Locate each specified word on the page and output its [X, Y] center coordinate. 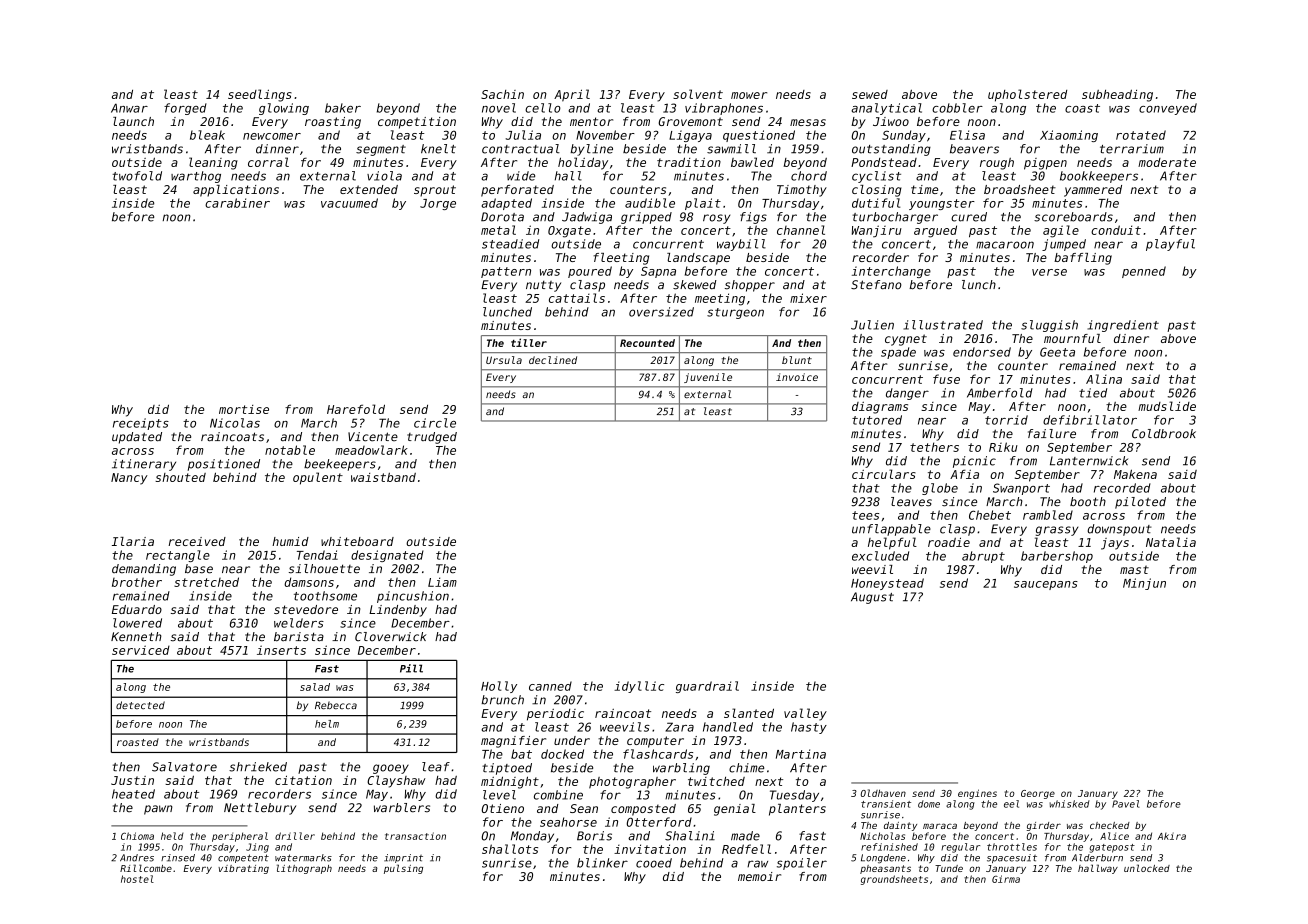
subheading [1117, 95]
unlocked [1147, 868]
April [572, 95]
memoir [759, 876]
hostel [137, 879]
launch [133, 121]
